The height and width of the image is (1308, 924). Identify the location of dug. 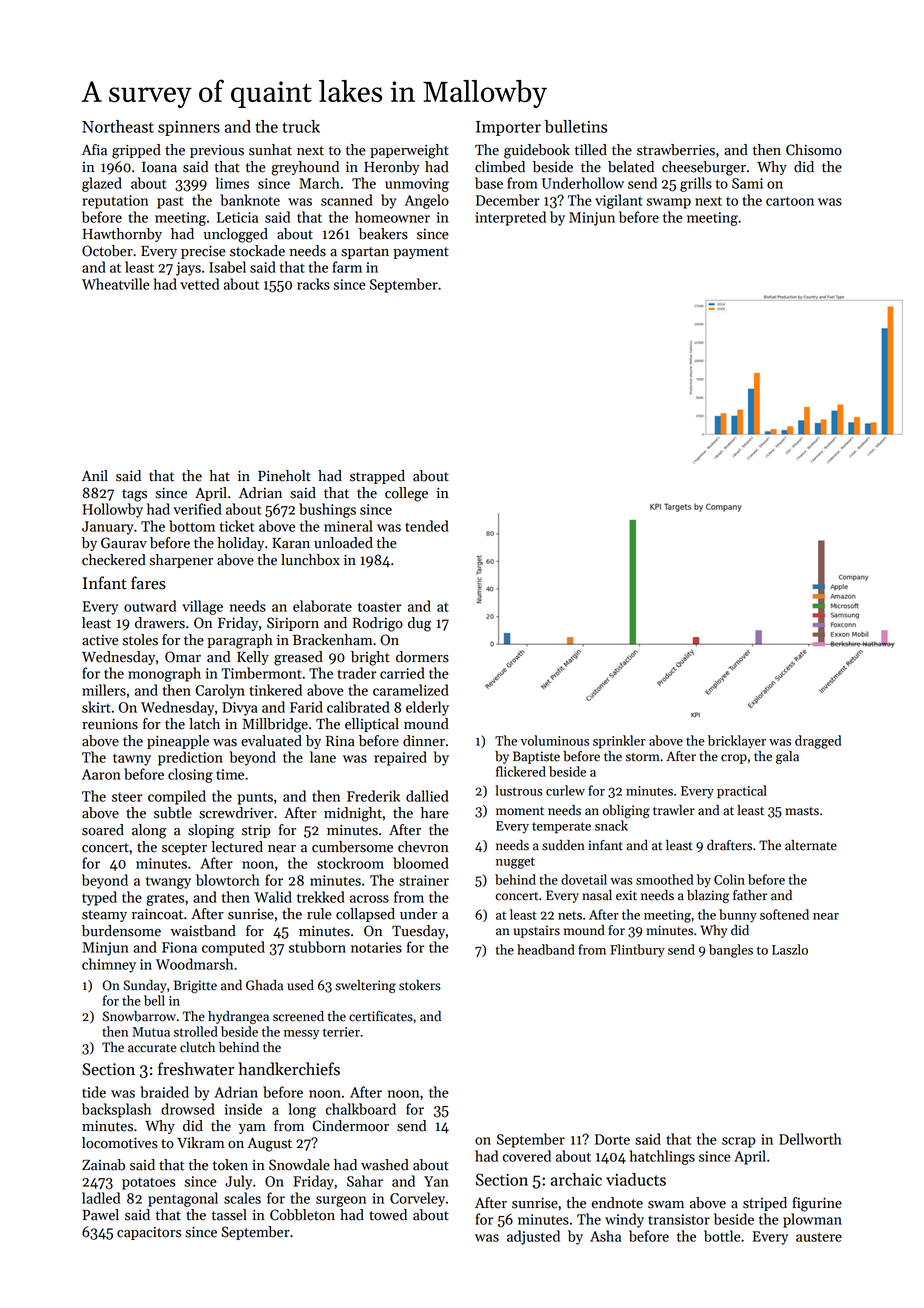
(419, 624).
